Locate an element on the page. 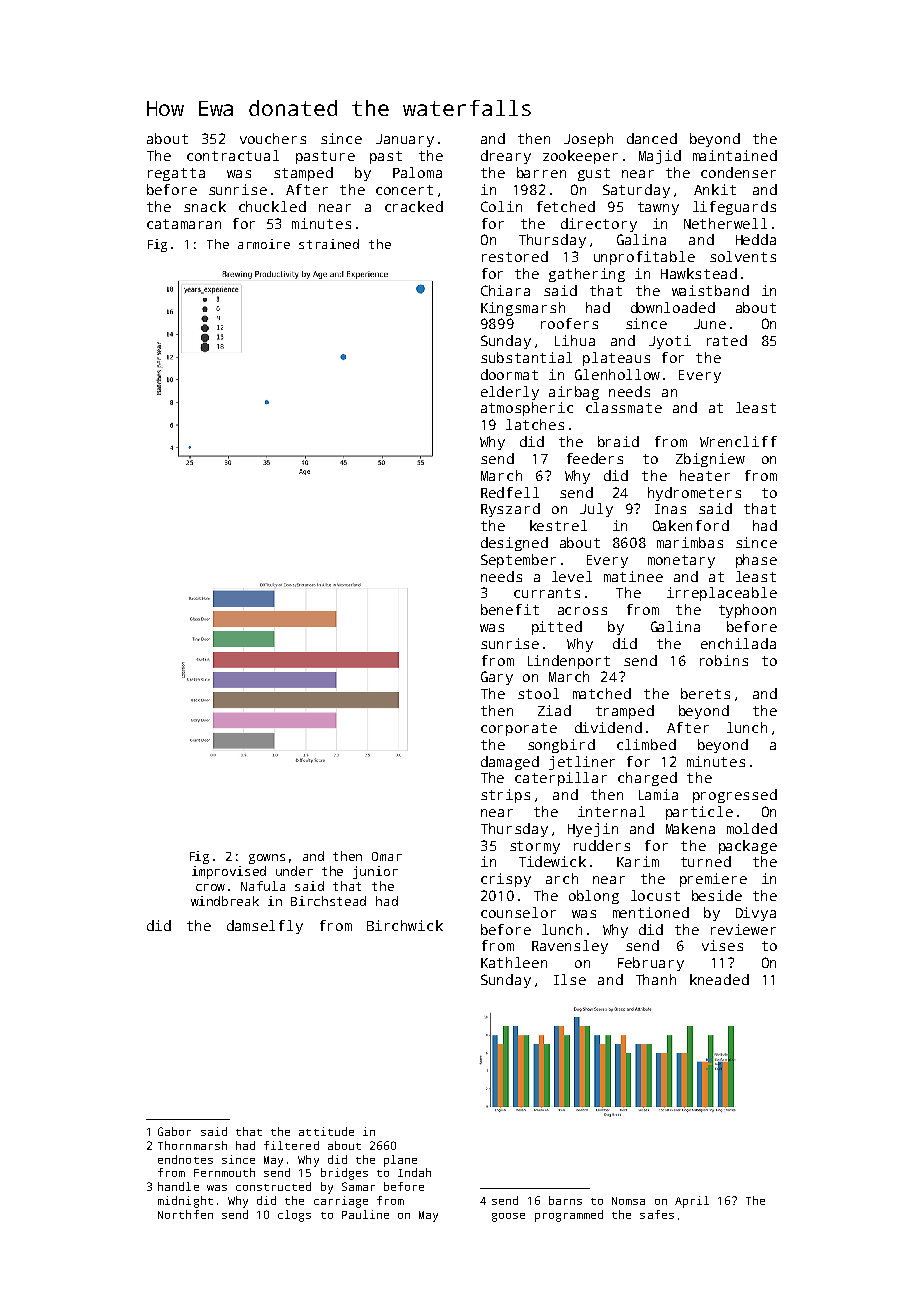  armoire is located at coordinates (264, 244).
